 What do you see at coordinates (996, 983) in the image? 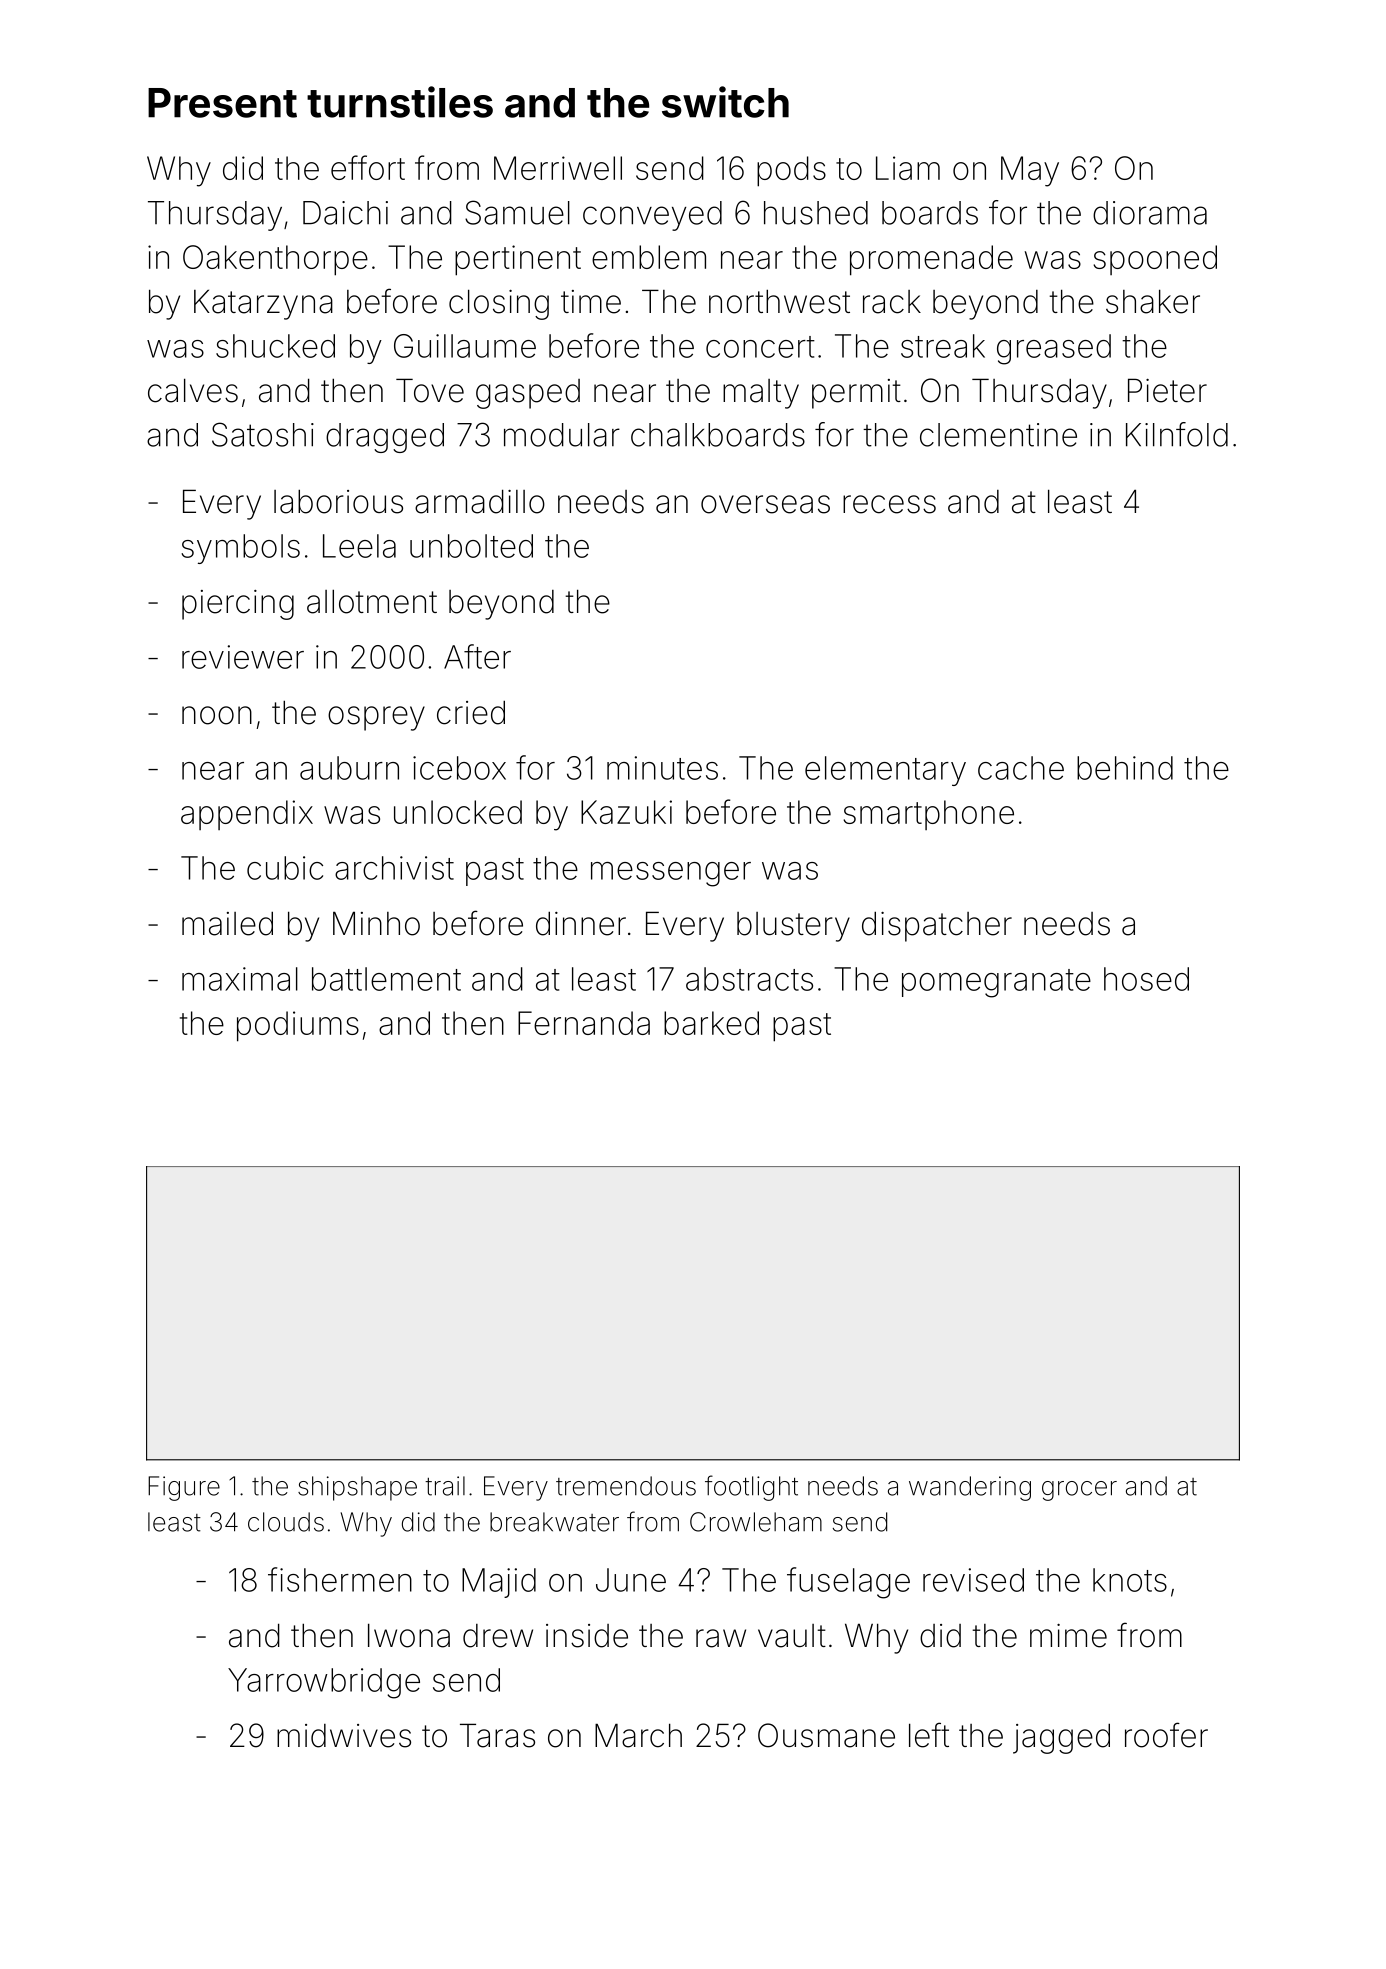
I see `pomegranate` at bounding box center [996, 983].
